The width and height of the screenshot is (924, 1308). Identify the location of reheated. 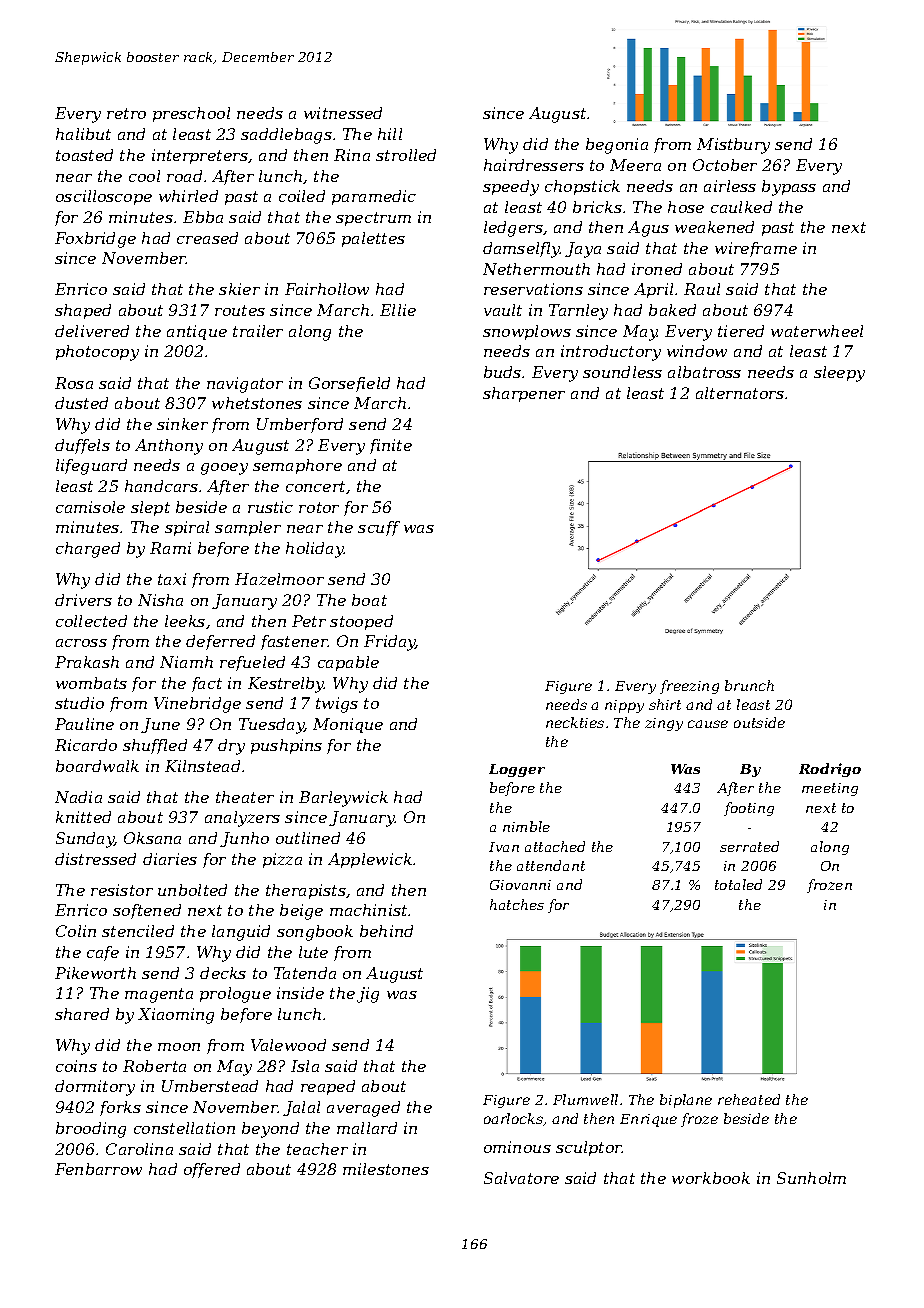
(749, 1099).
